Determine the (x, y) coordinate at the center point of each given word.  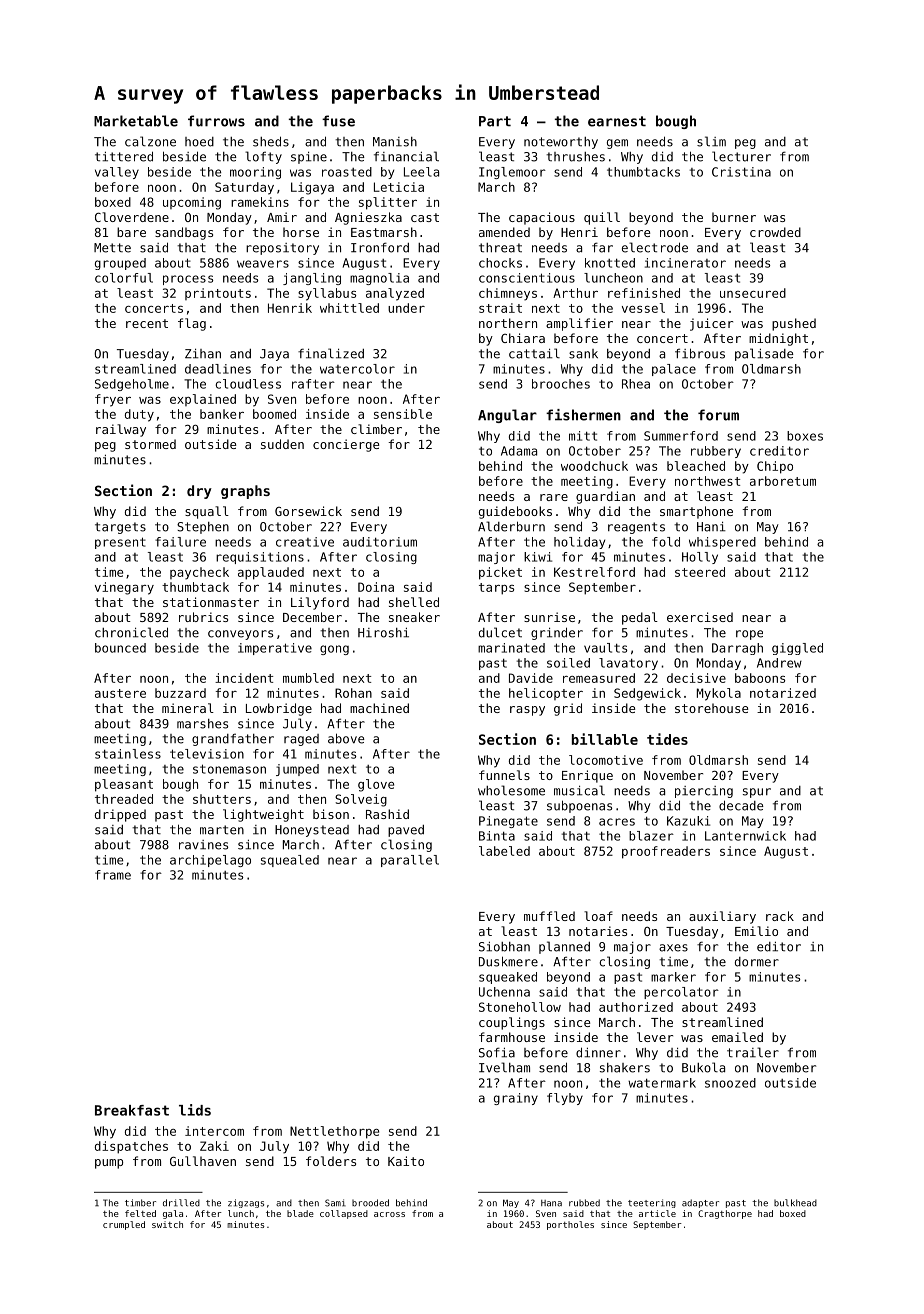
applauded (271, 573)
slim (711, 141)
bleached (696, 466)
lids (195, 1110)
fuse (338, 121)
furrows (216, 121)
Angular (507, 416)
